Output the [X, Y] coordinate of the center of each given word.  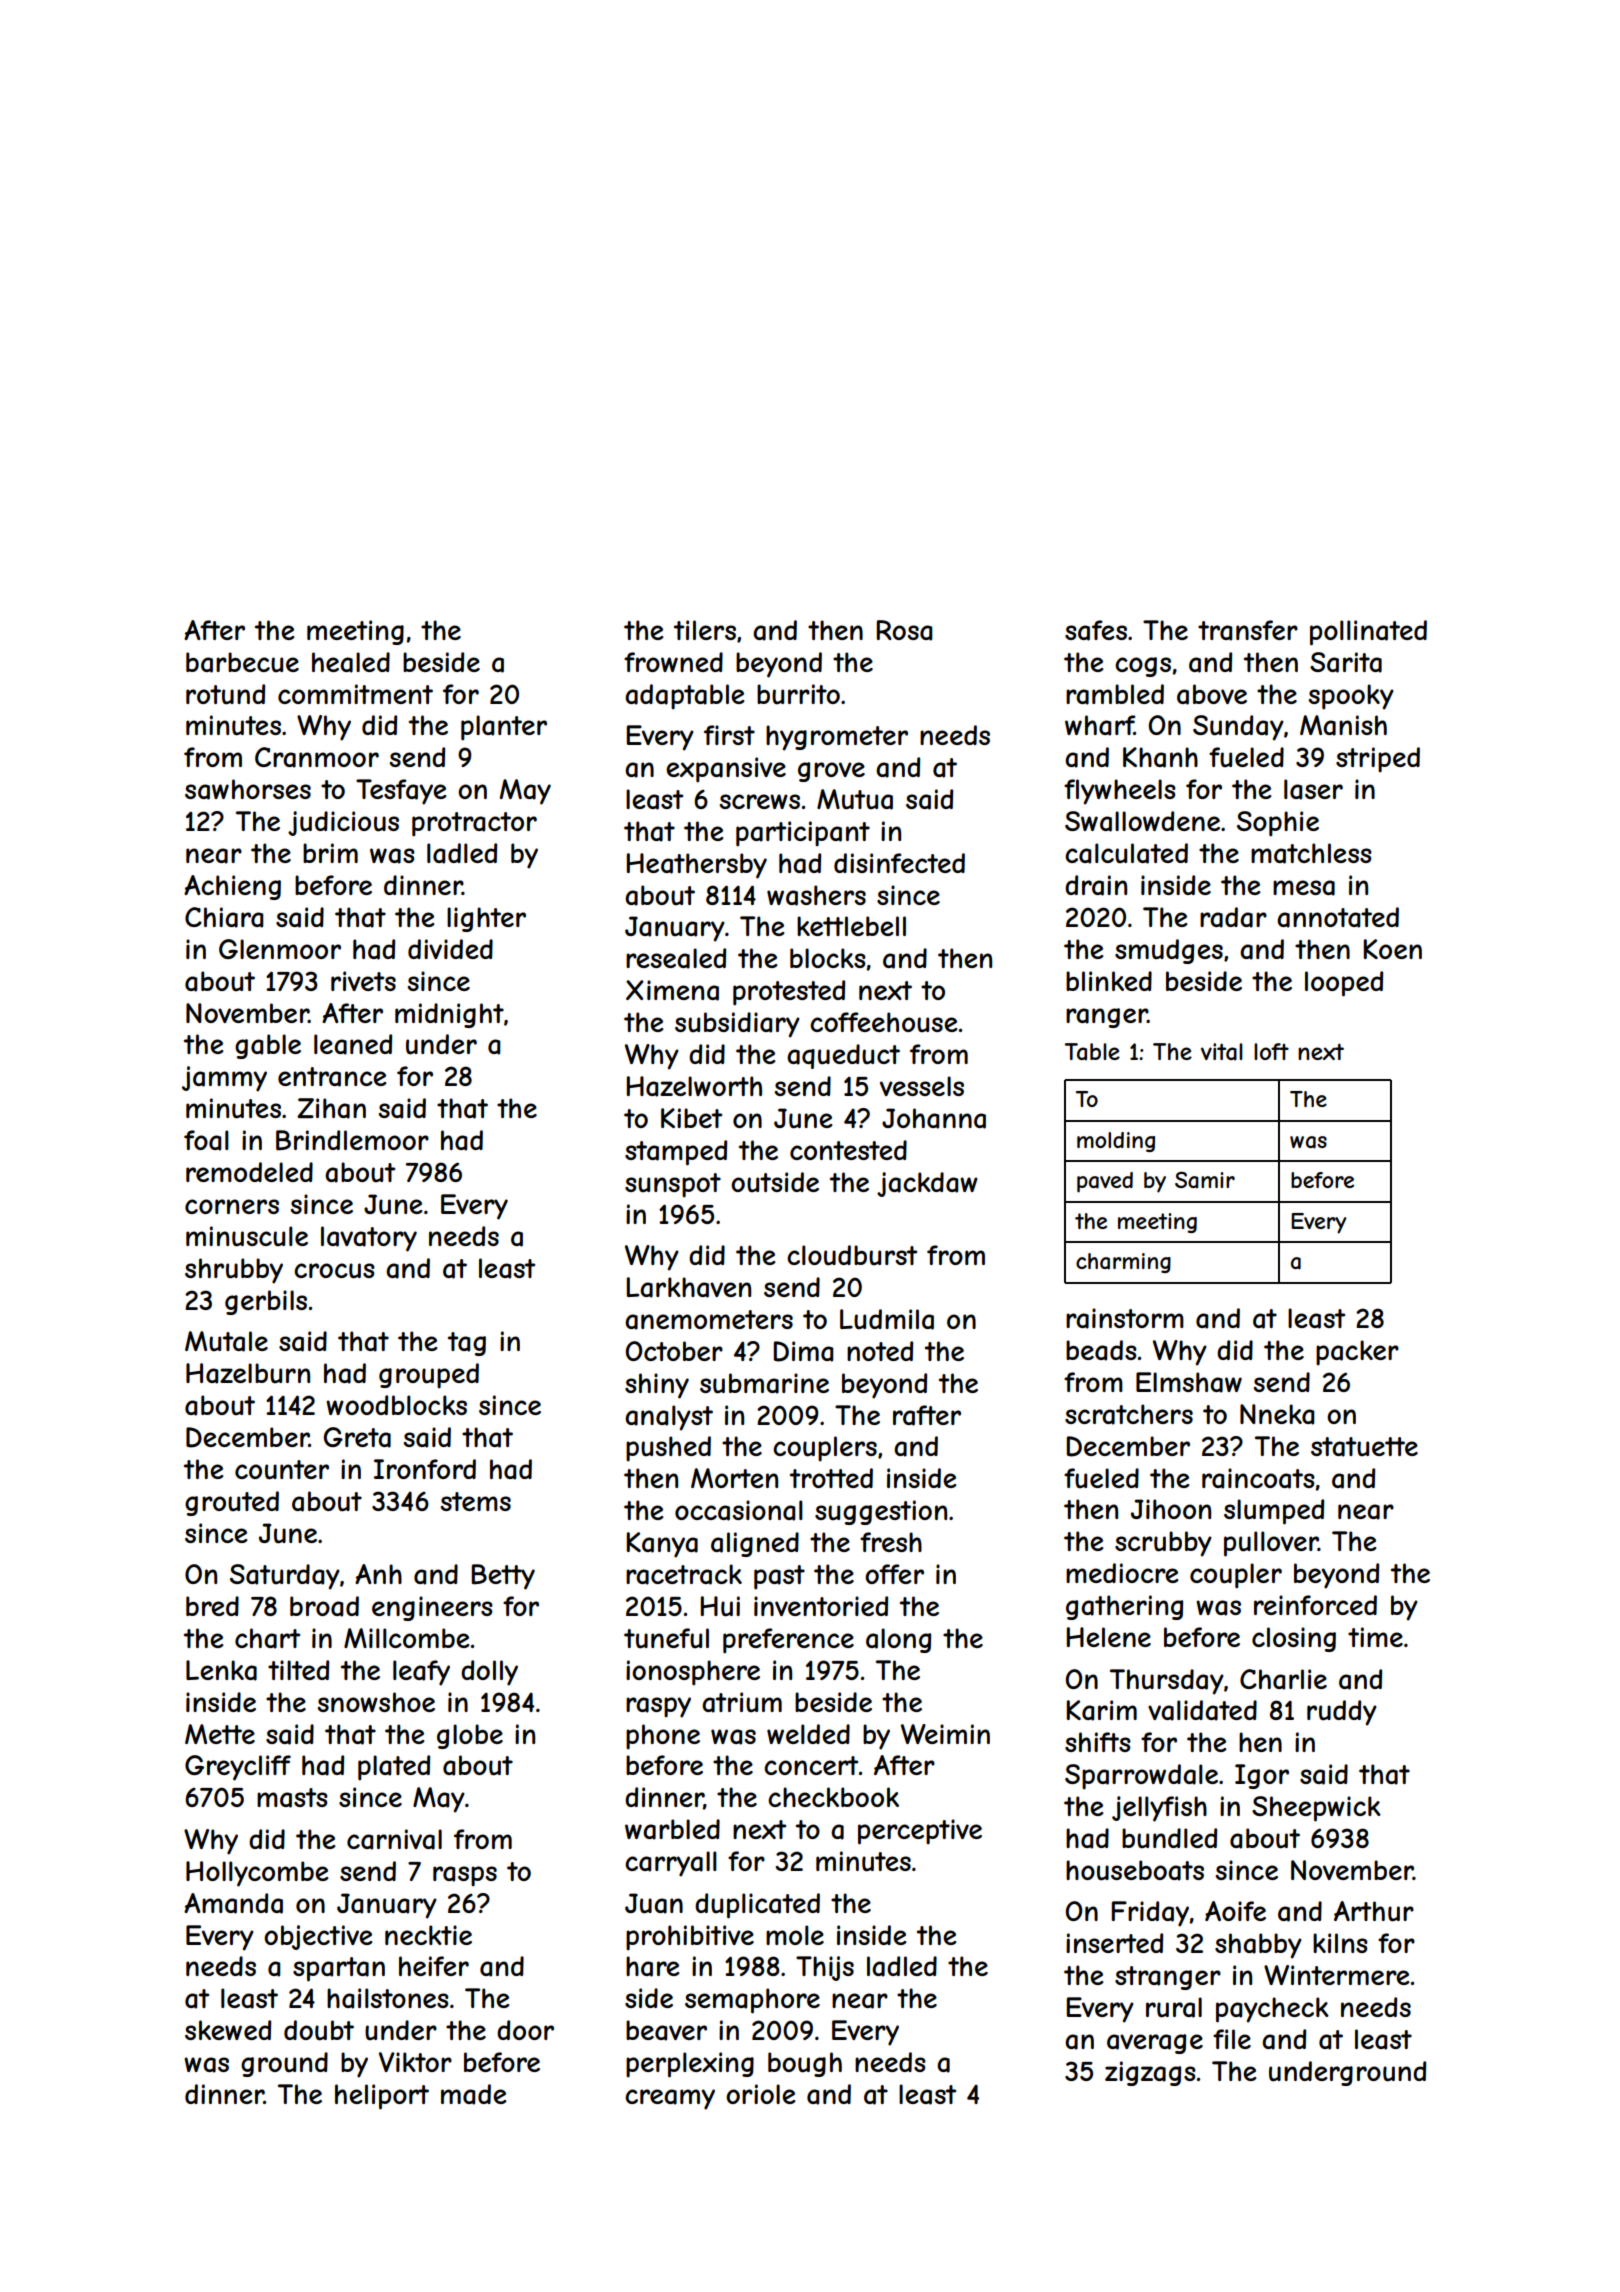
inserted [1114, 1943]
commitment [355, 694]
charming [1123, 1263]
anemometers [709, 1320]
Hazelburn [248, 1373]
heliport [382, 2097]
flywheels [1120, 792]
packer [1357, 1353]
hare [653, 1966]
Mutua [855, 799]
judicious [343, 823]
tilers [705, 630]
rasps [465, 1876]
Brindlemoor [352, 1140]
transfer [1248, 630]
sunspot [673, 1185]
